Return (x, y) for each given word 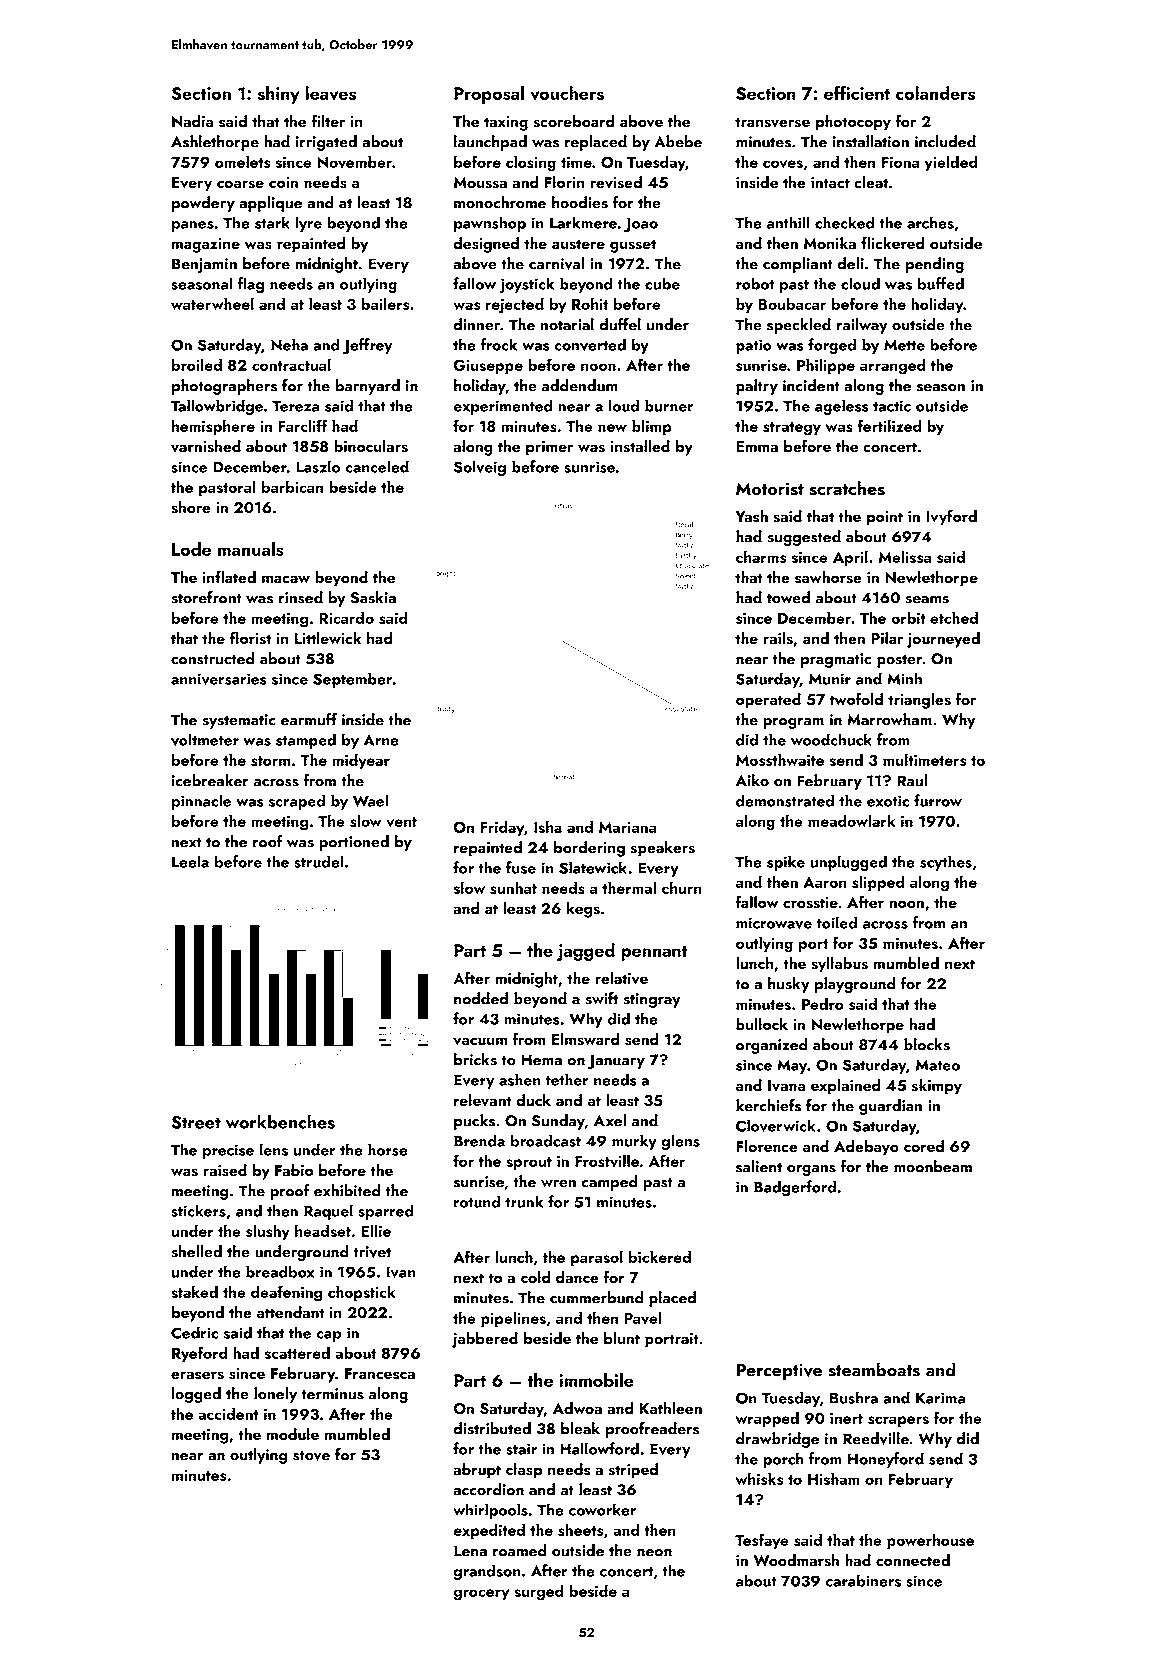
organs (811, 1170)
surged (539, 1592)
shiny (279, 95)
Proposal (489, 95)
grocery (481, 1595)
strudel (318, 861)
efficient (857, 92)
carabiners (863, 1580)
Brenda (479, 1140)
